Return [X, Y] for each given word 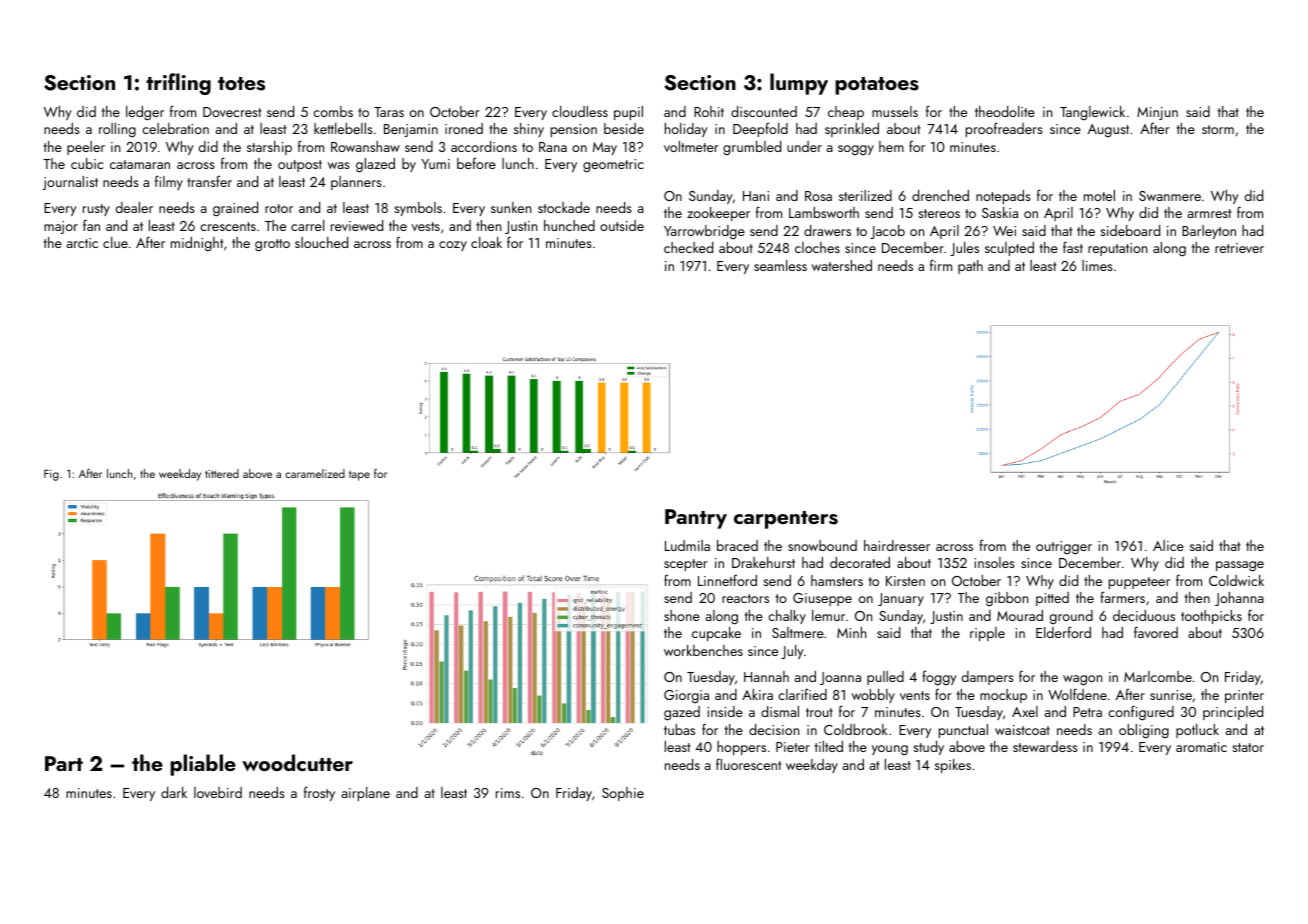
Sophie [623, 794]
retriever [1239, 248]
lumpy [799, 84]
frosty [319, 793]
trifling [178, 84]
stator [1248, 747]
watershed [842, 265]
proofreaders [1004, 129]
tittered [222, 473]
